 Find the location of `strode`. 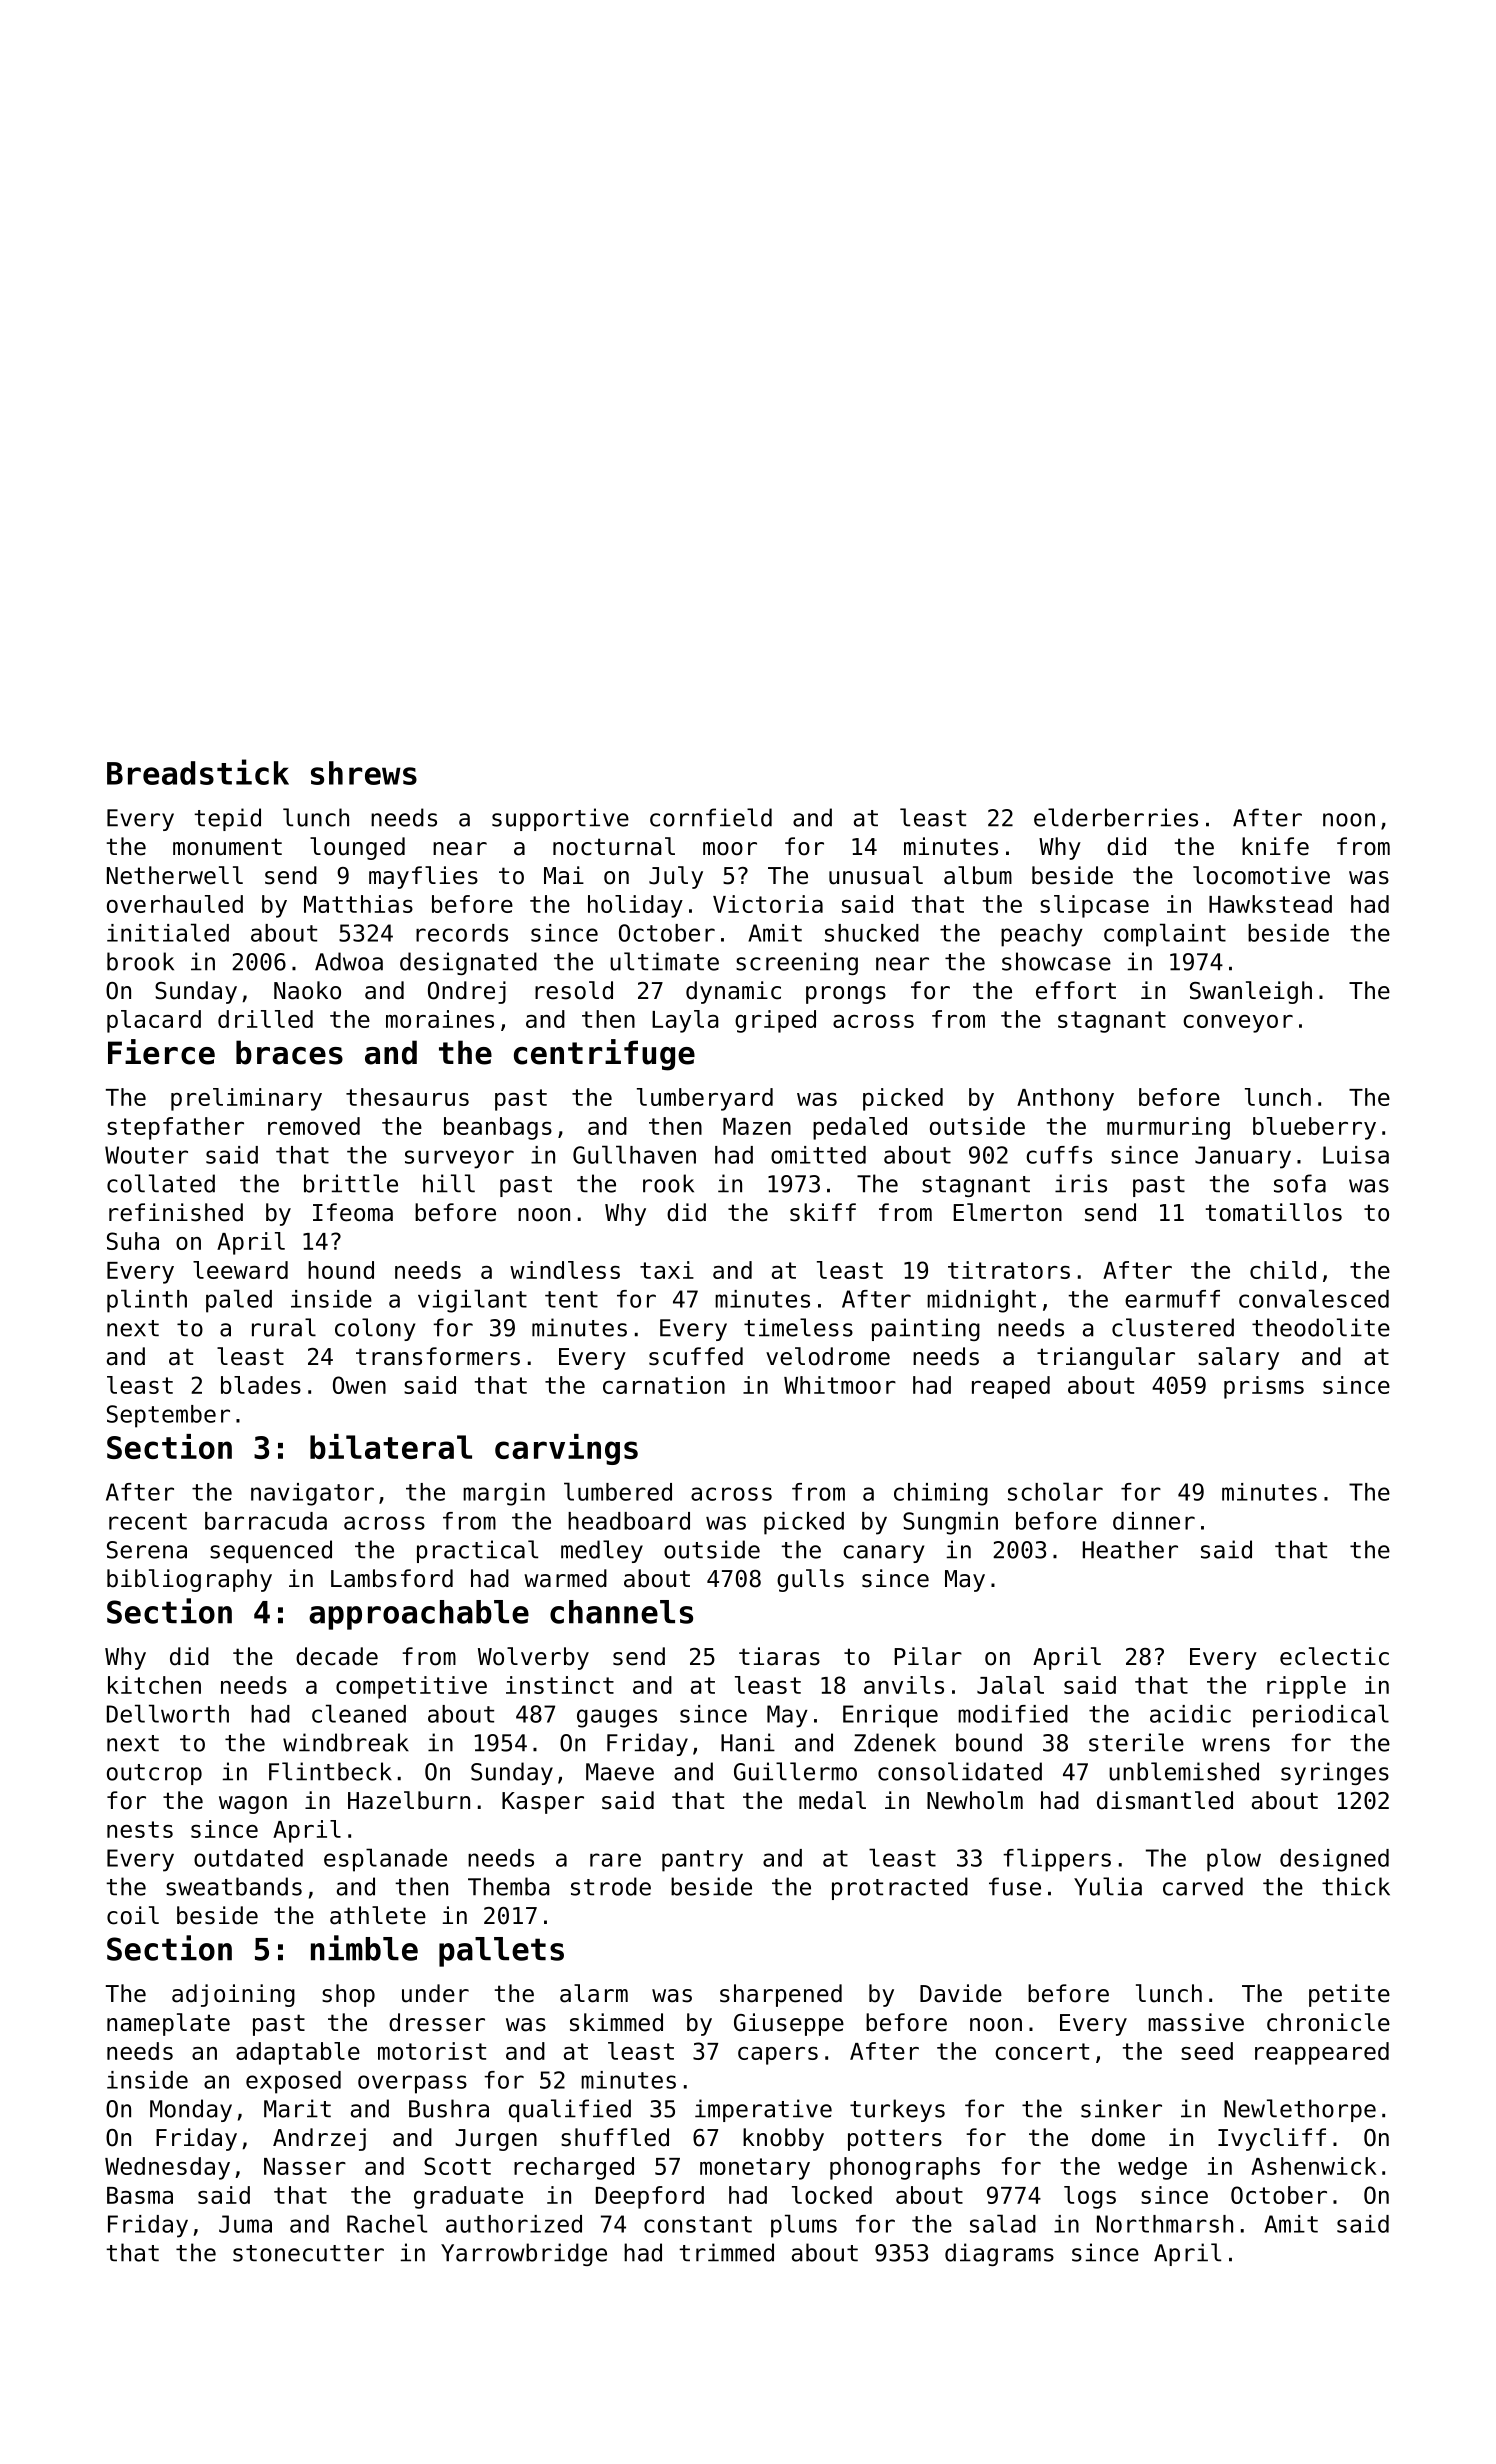

strode is located at coordinates (611, 1886).
